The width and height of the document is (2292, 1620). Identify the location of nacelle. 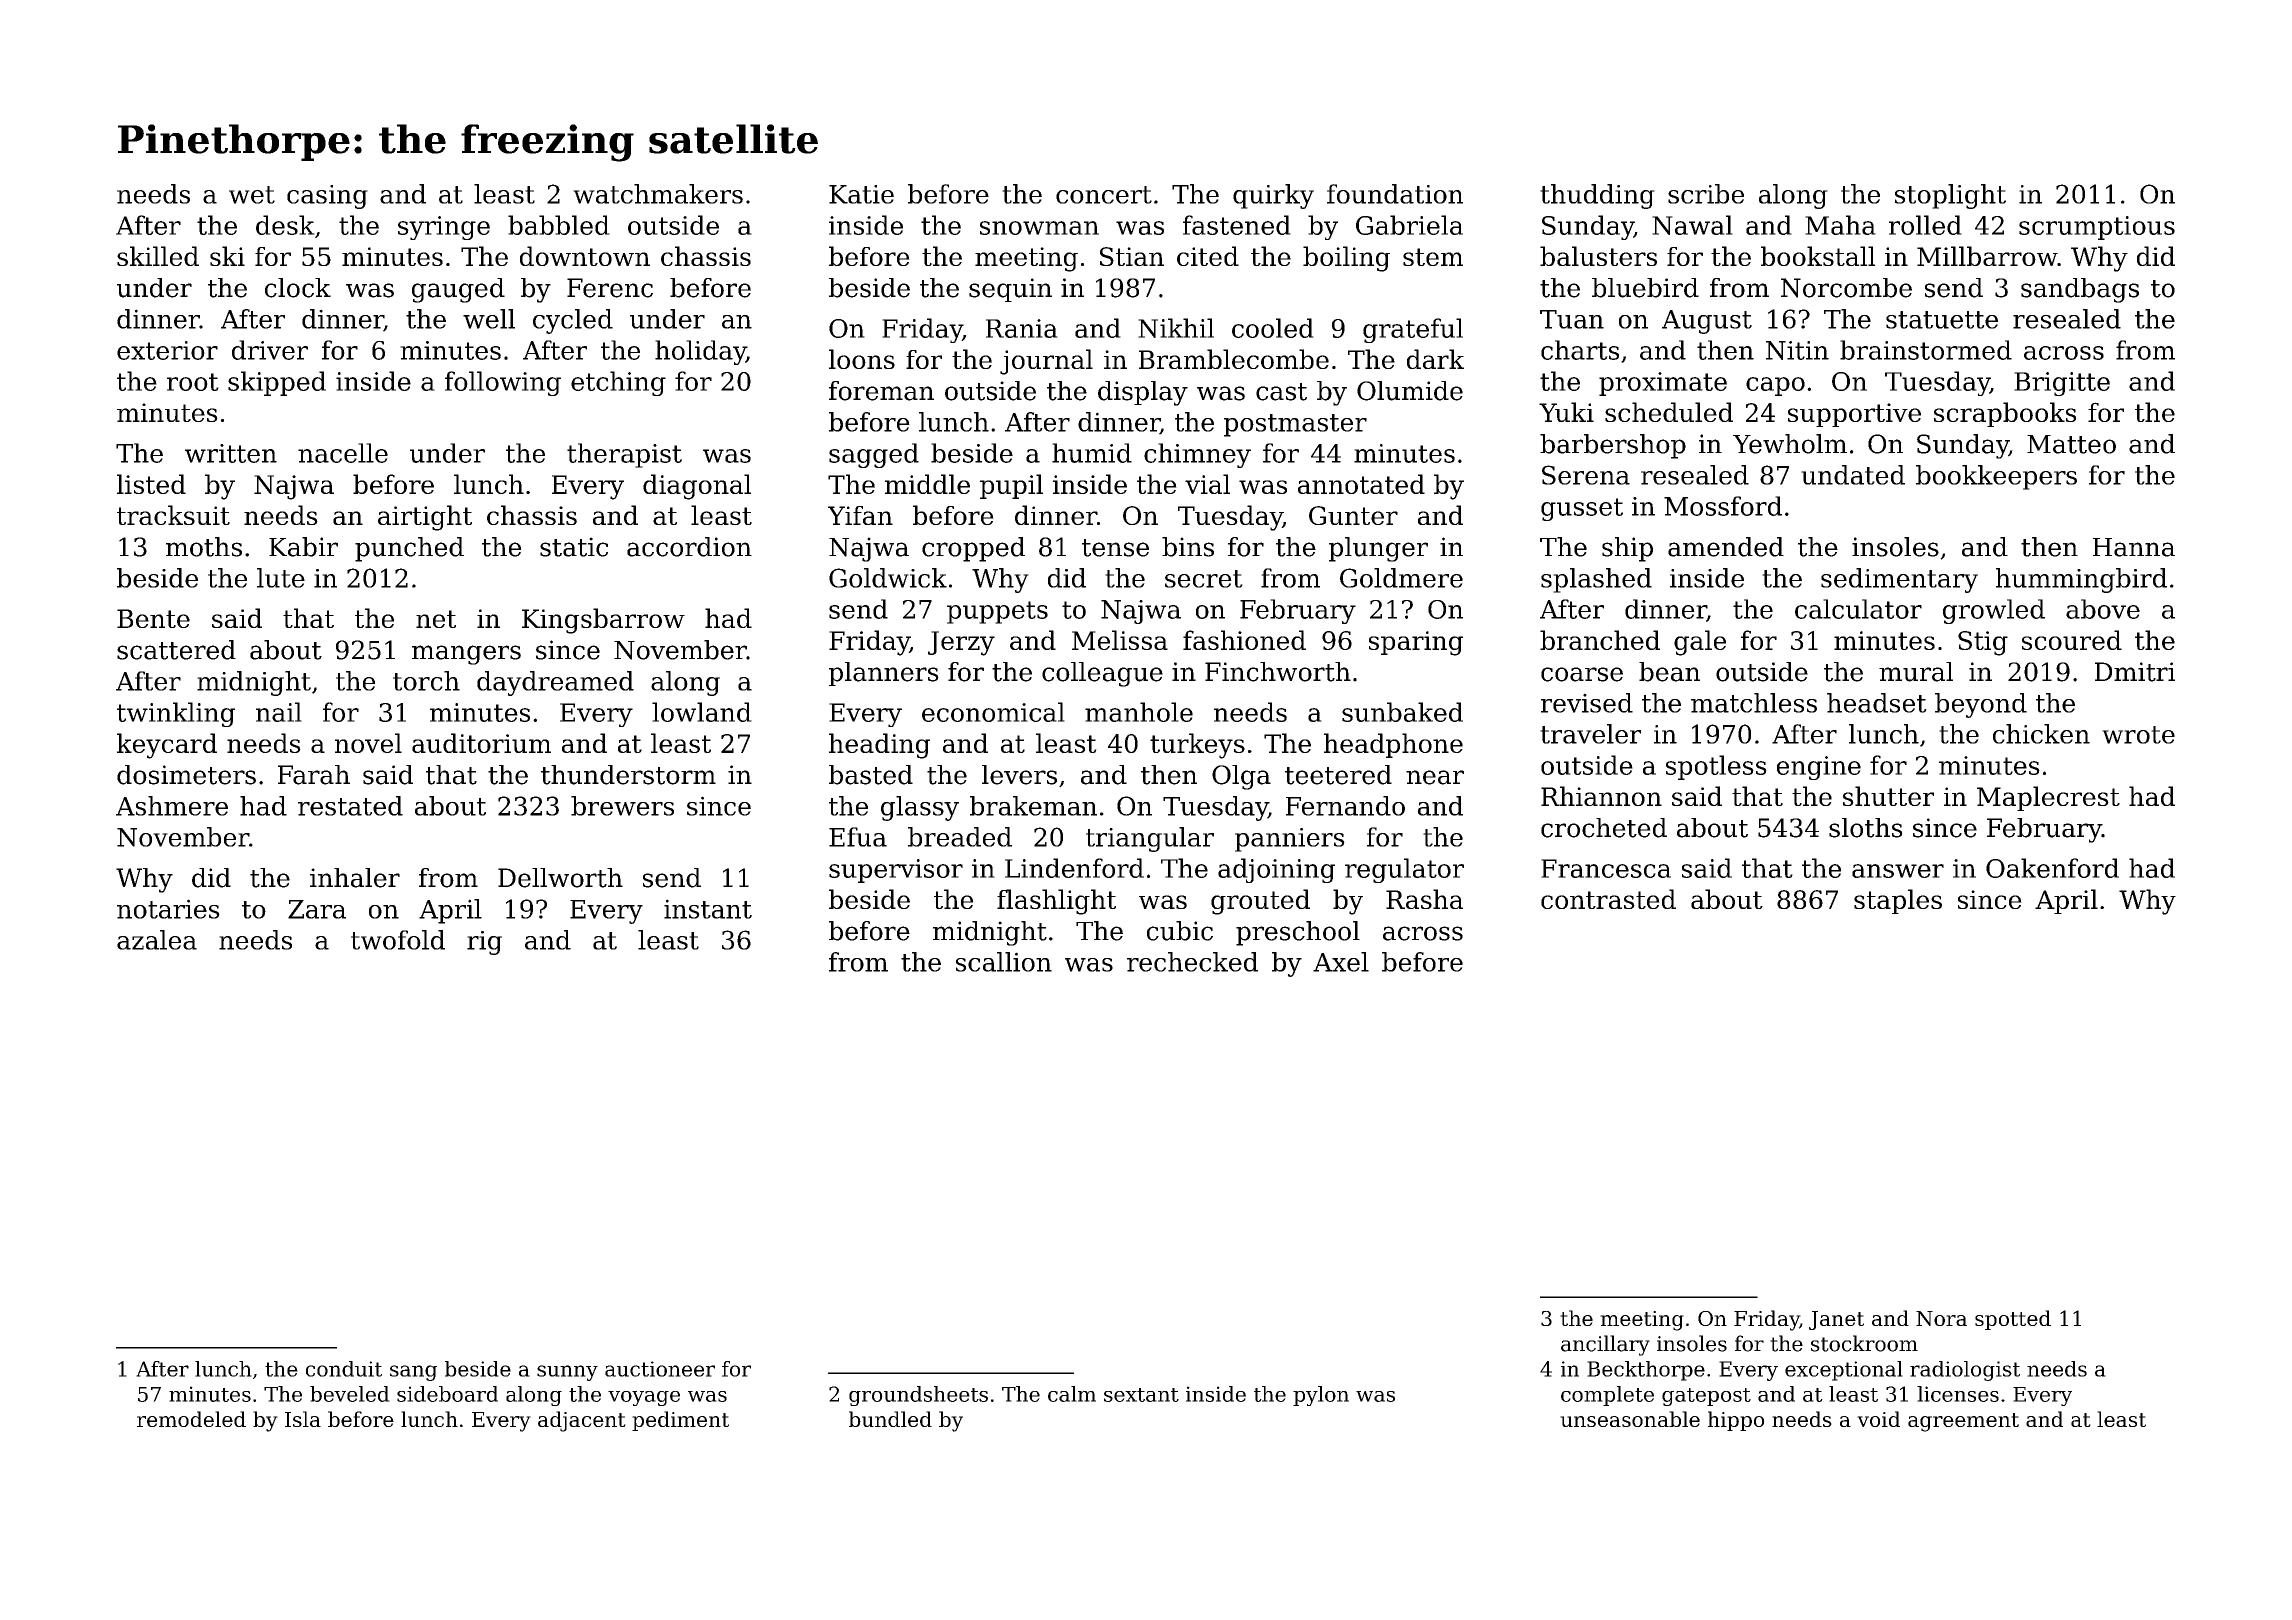
(343, 453).
